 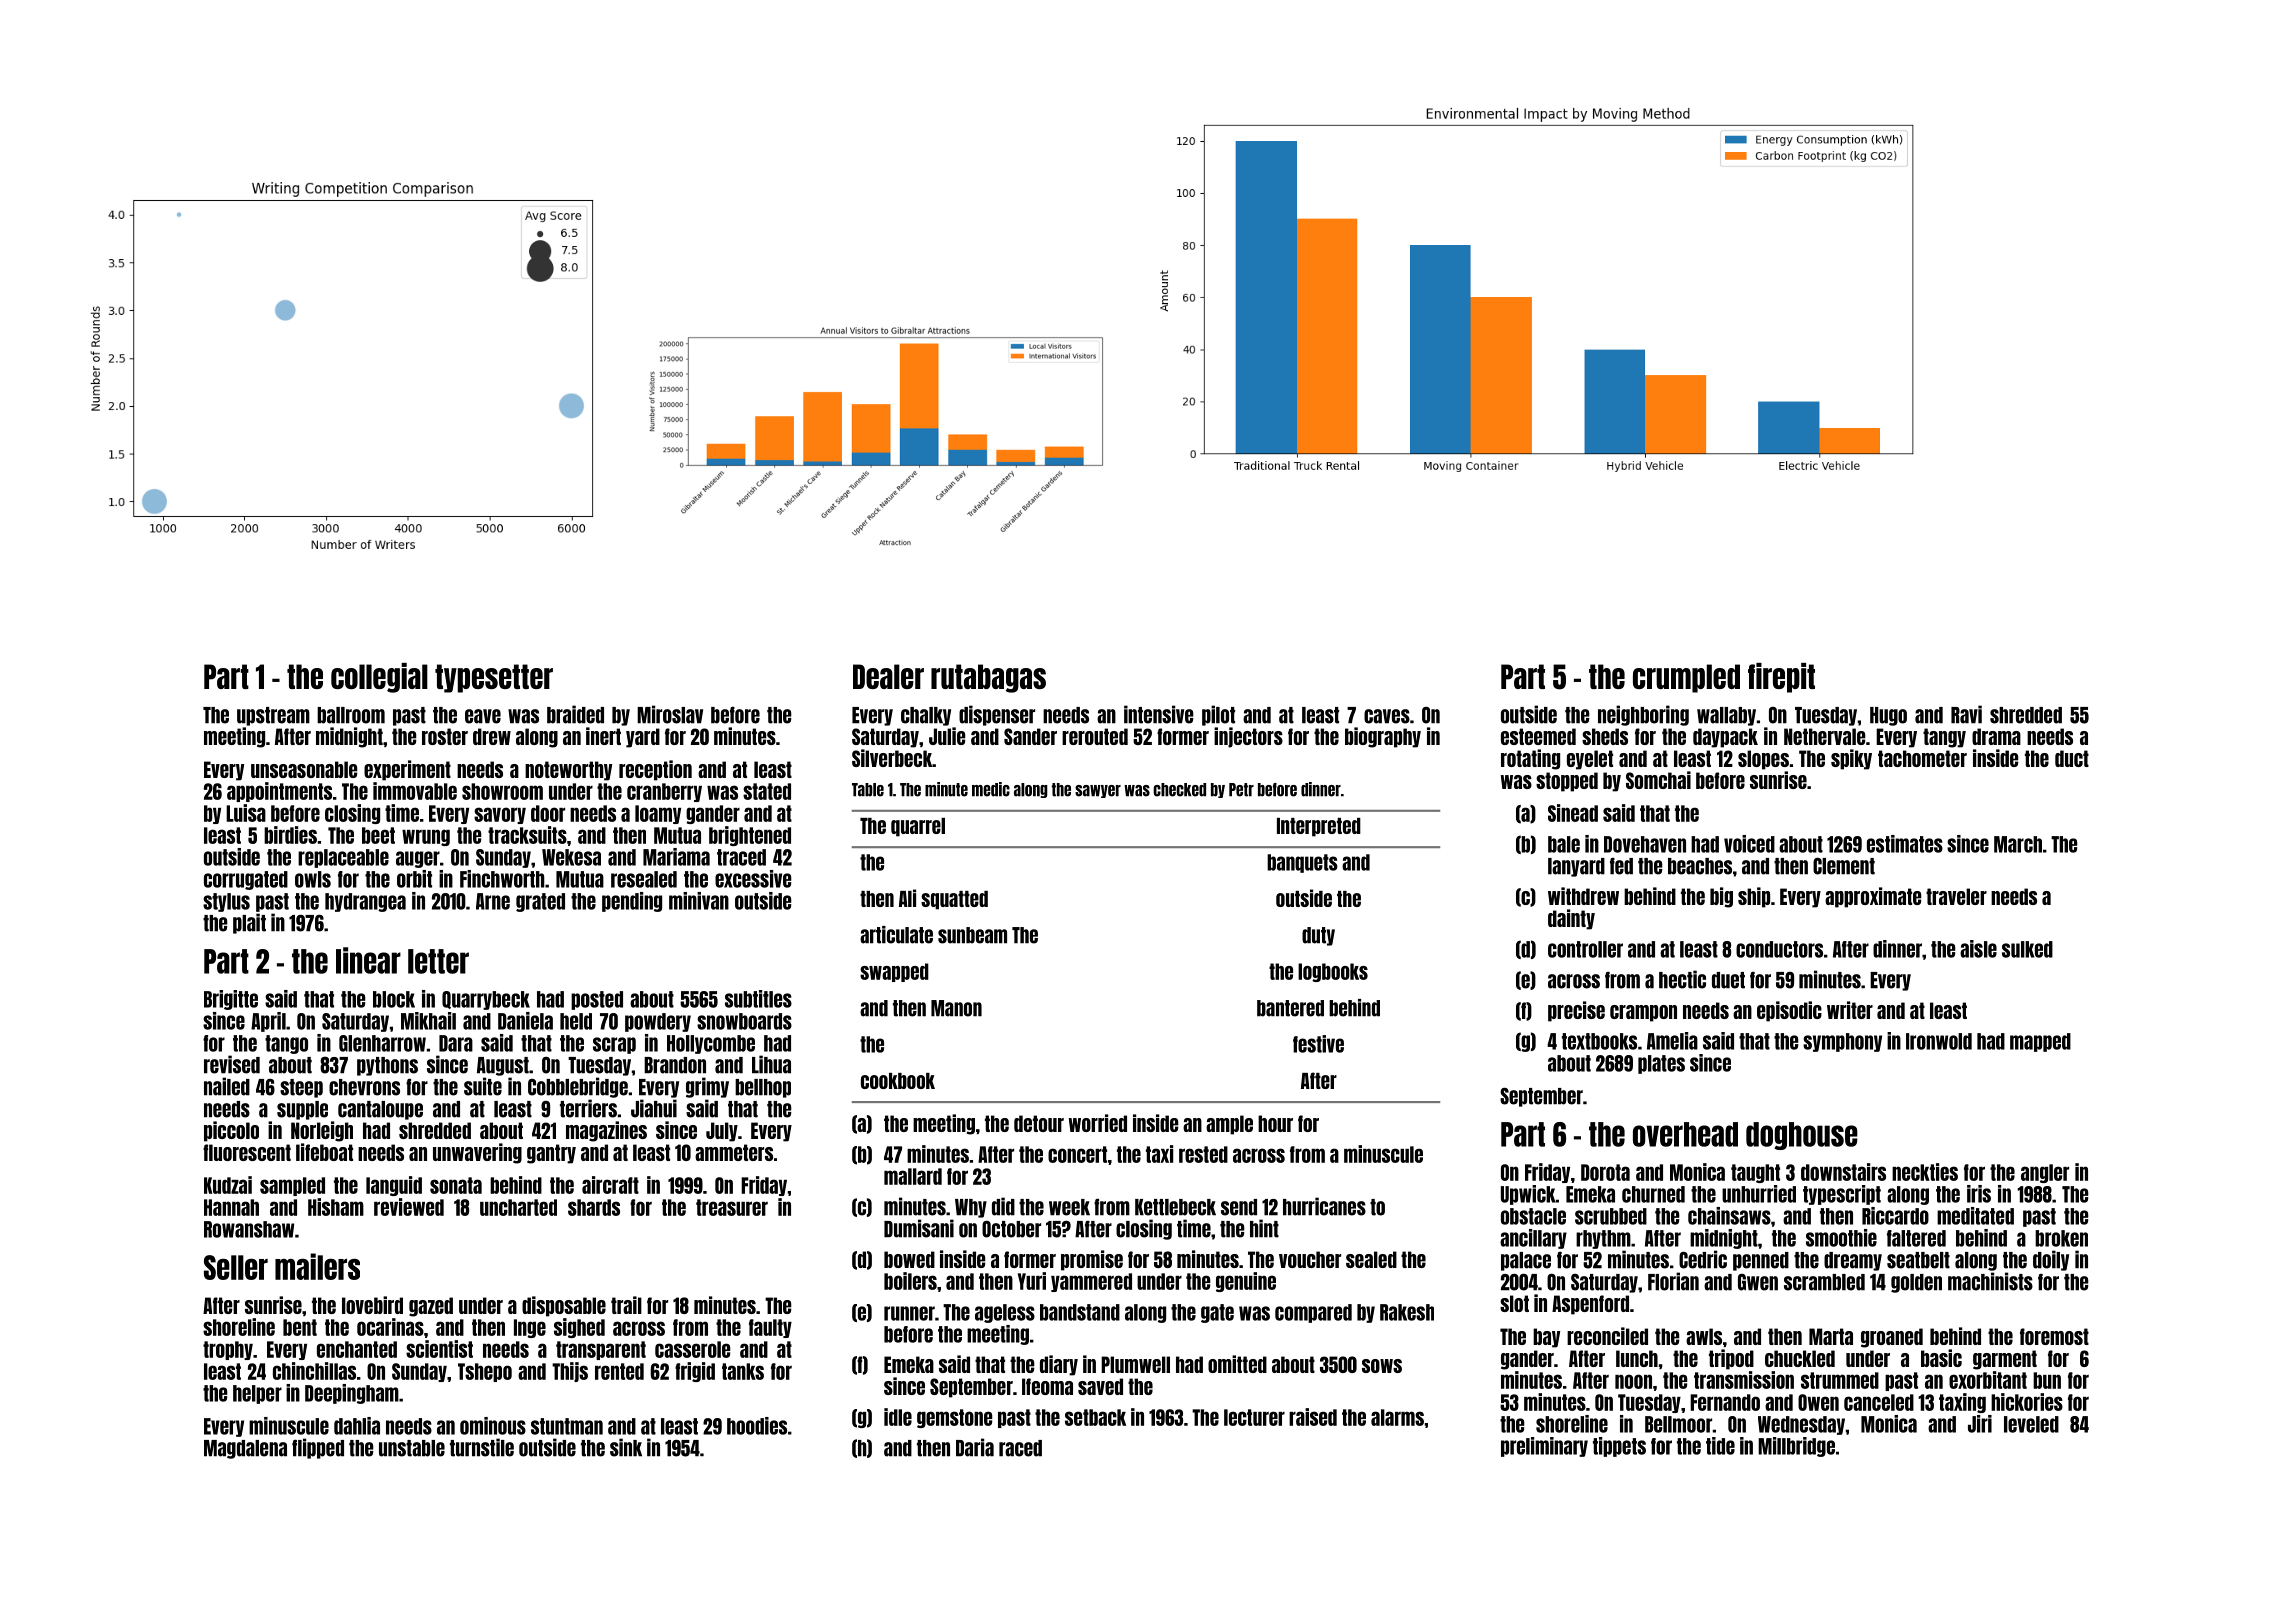 What do you see at coordinates (231, 1131) in the document?
I see `piccolo` at bounding box center [231, 1131].
